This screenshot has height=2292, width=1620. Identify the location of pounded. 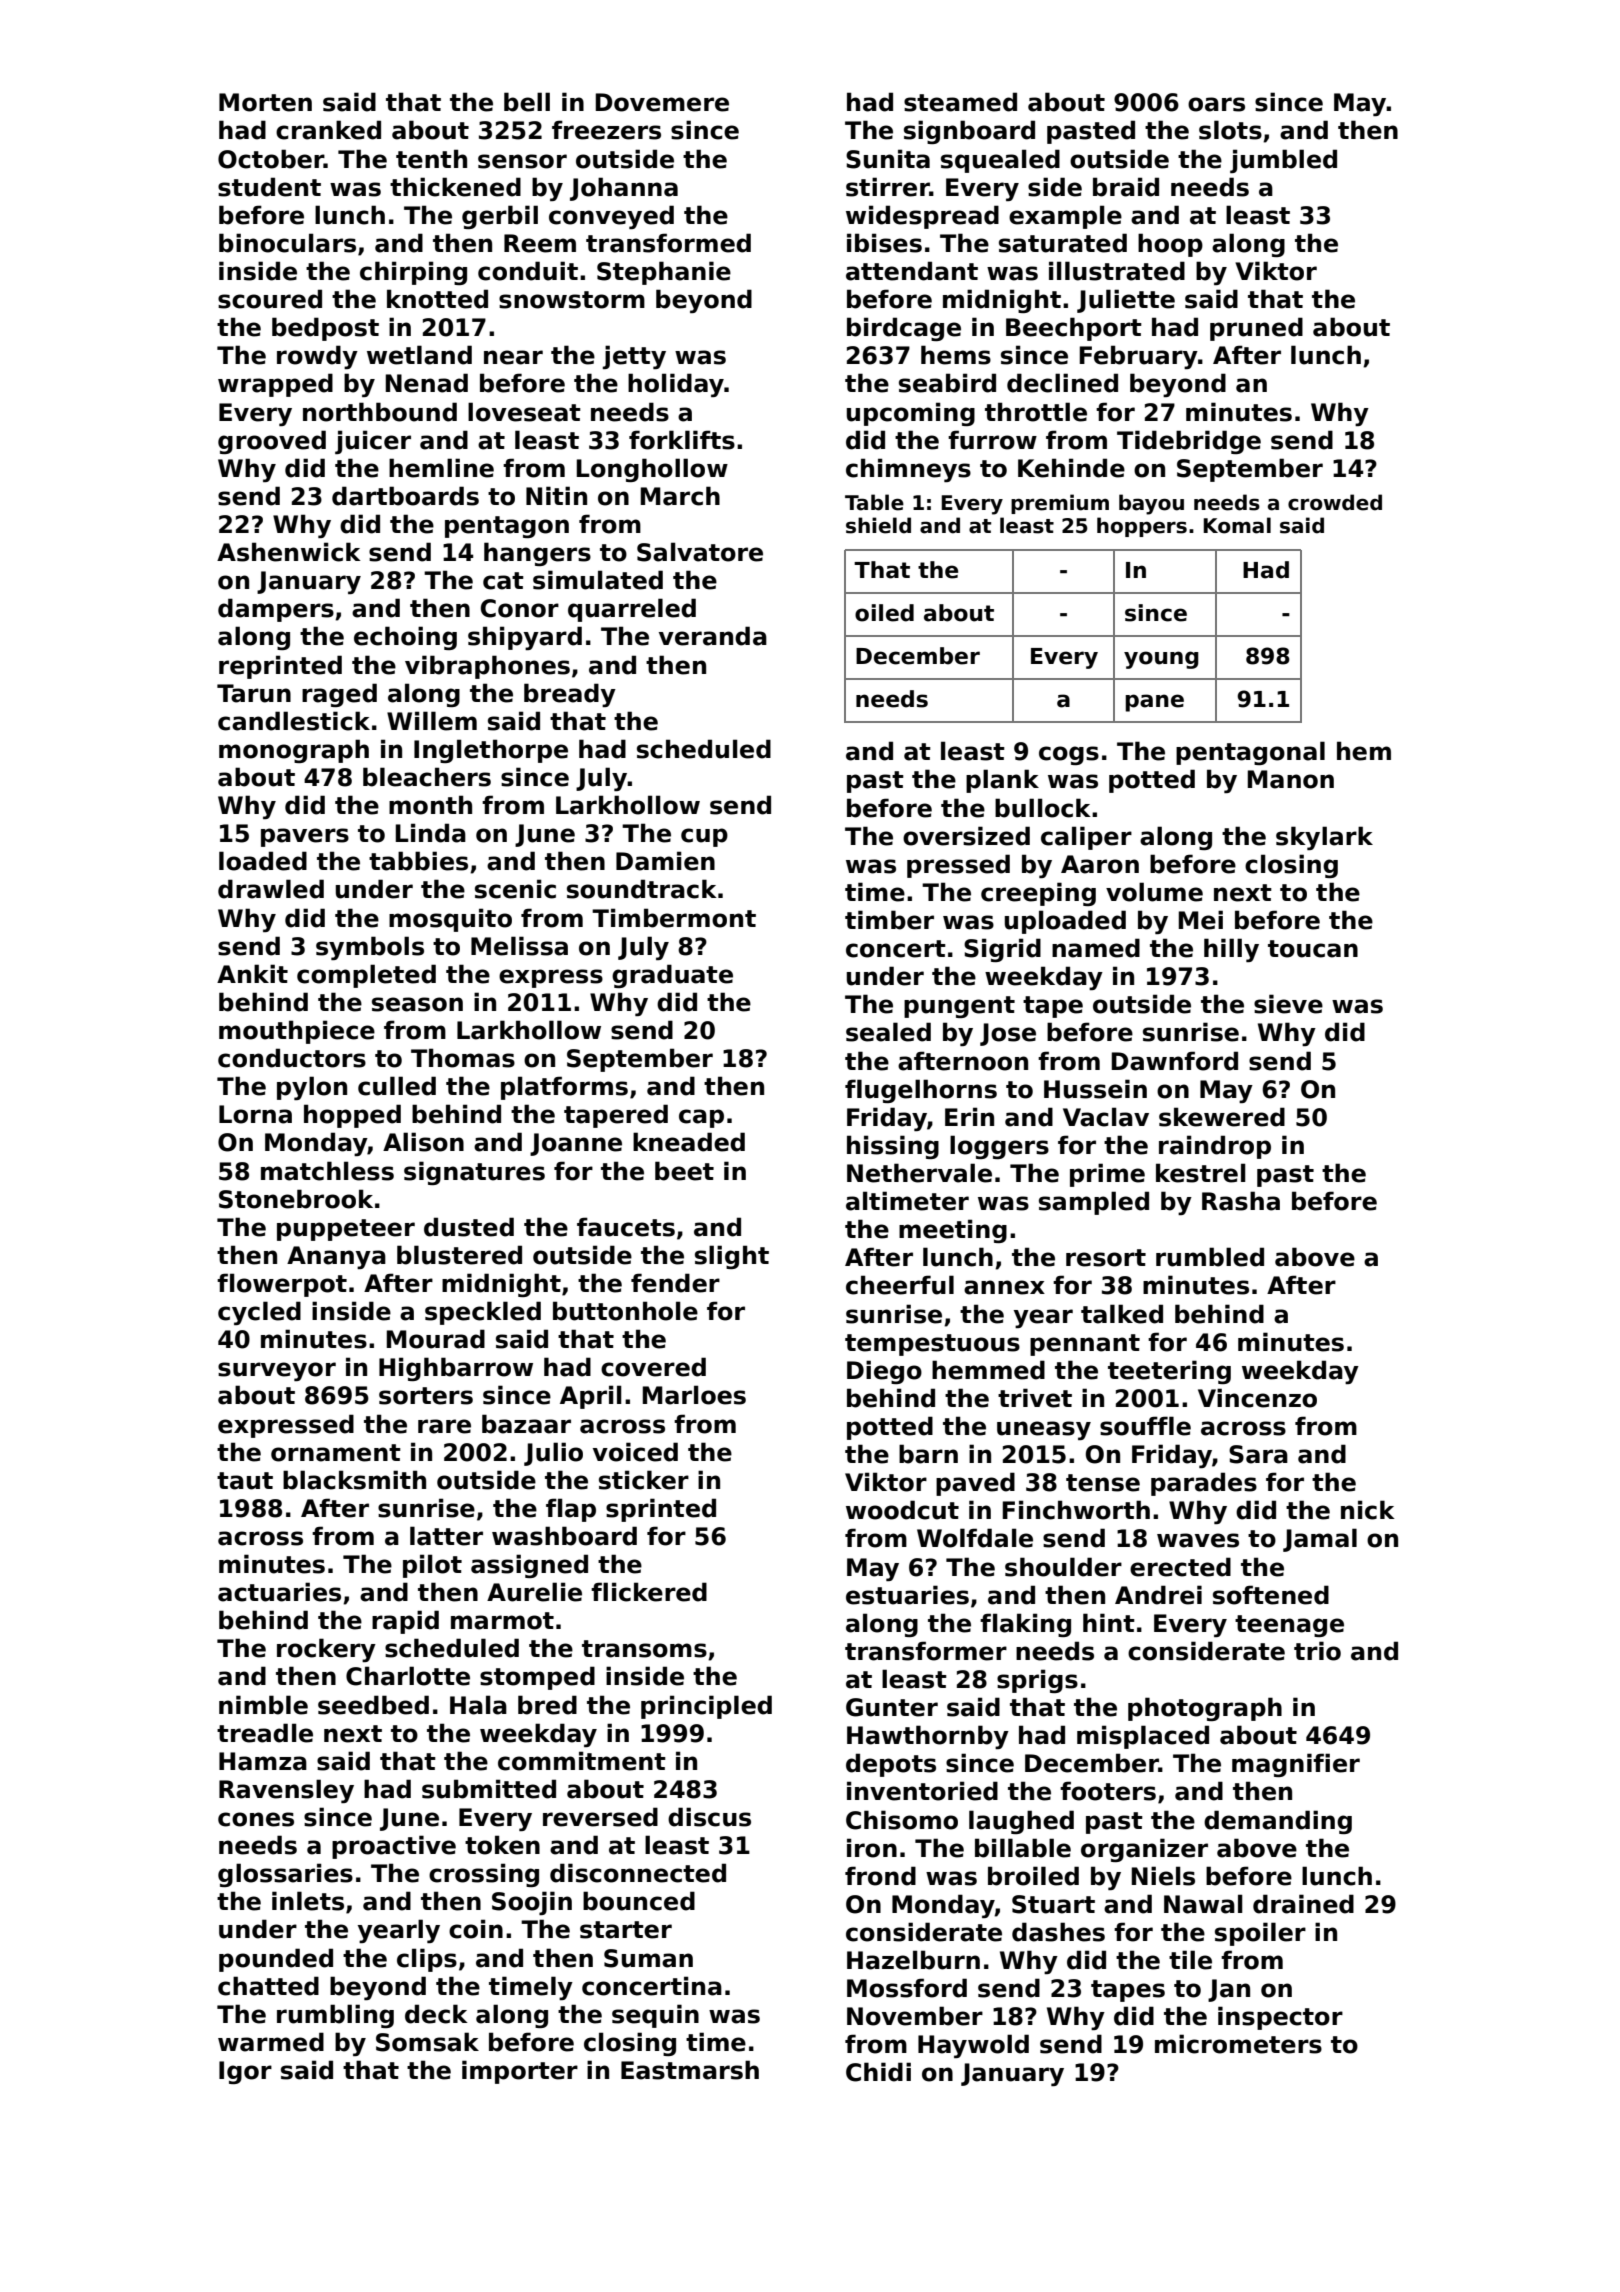
(276, 1960).
